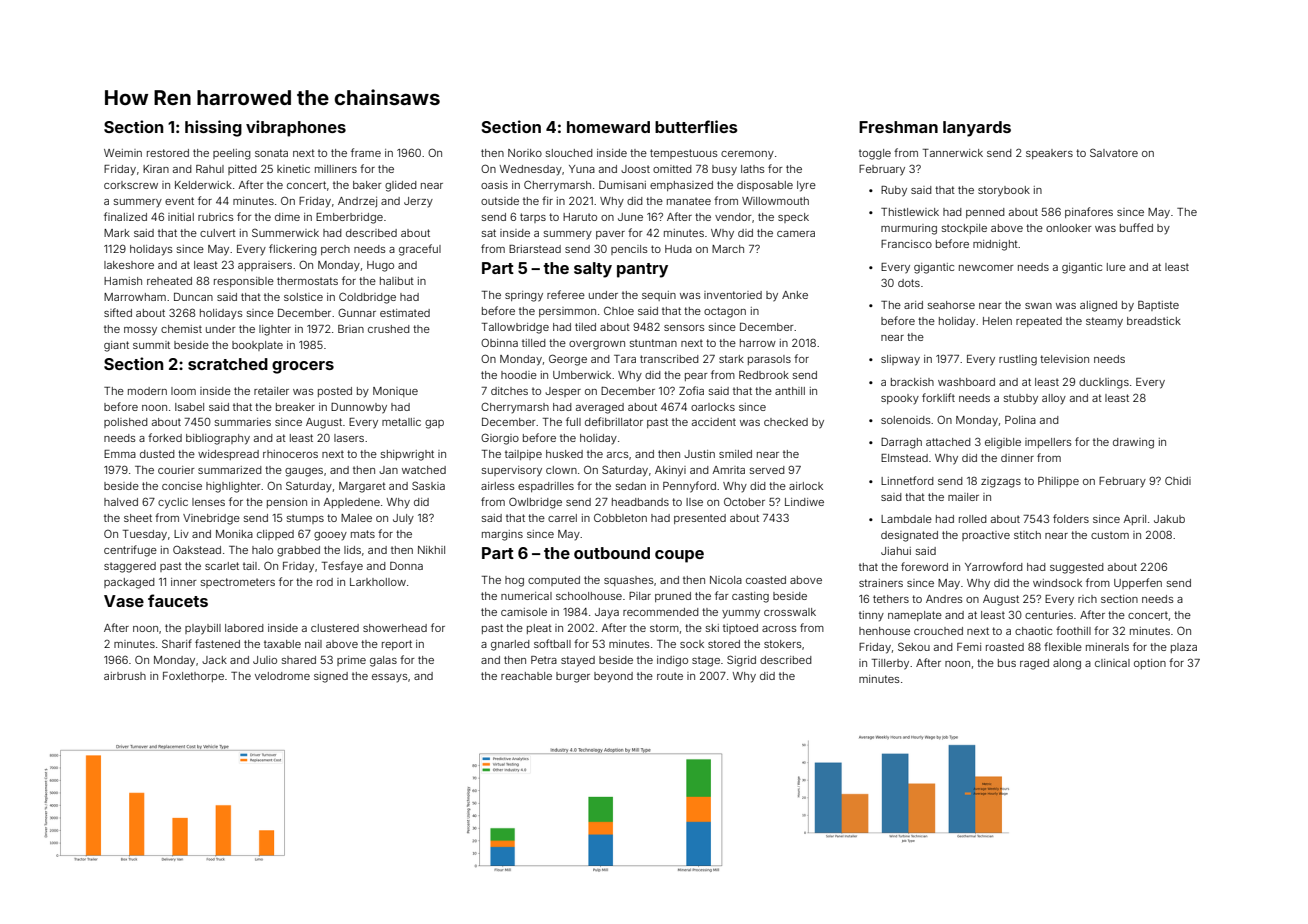 The width and height of the page is (1308, 924). What do you see at coordinates (906, 244) in the page?
I see `Francisco` at bounding box center [906, 244].
